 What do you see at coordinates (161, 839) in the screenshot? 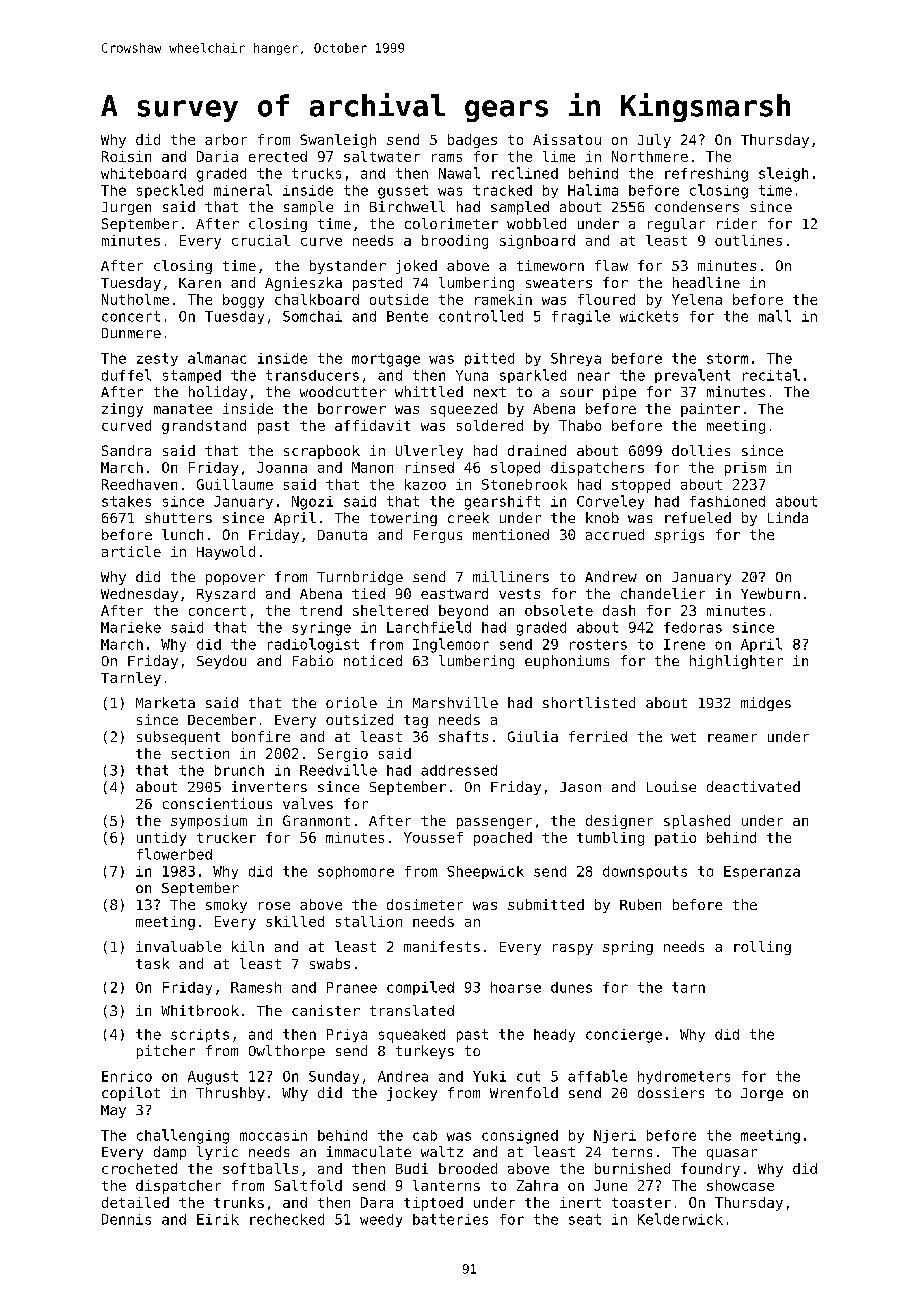
I see `untidy` at bounding box center [161, 839].
